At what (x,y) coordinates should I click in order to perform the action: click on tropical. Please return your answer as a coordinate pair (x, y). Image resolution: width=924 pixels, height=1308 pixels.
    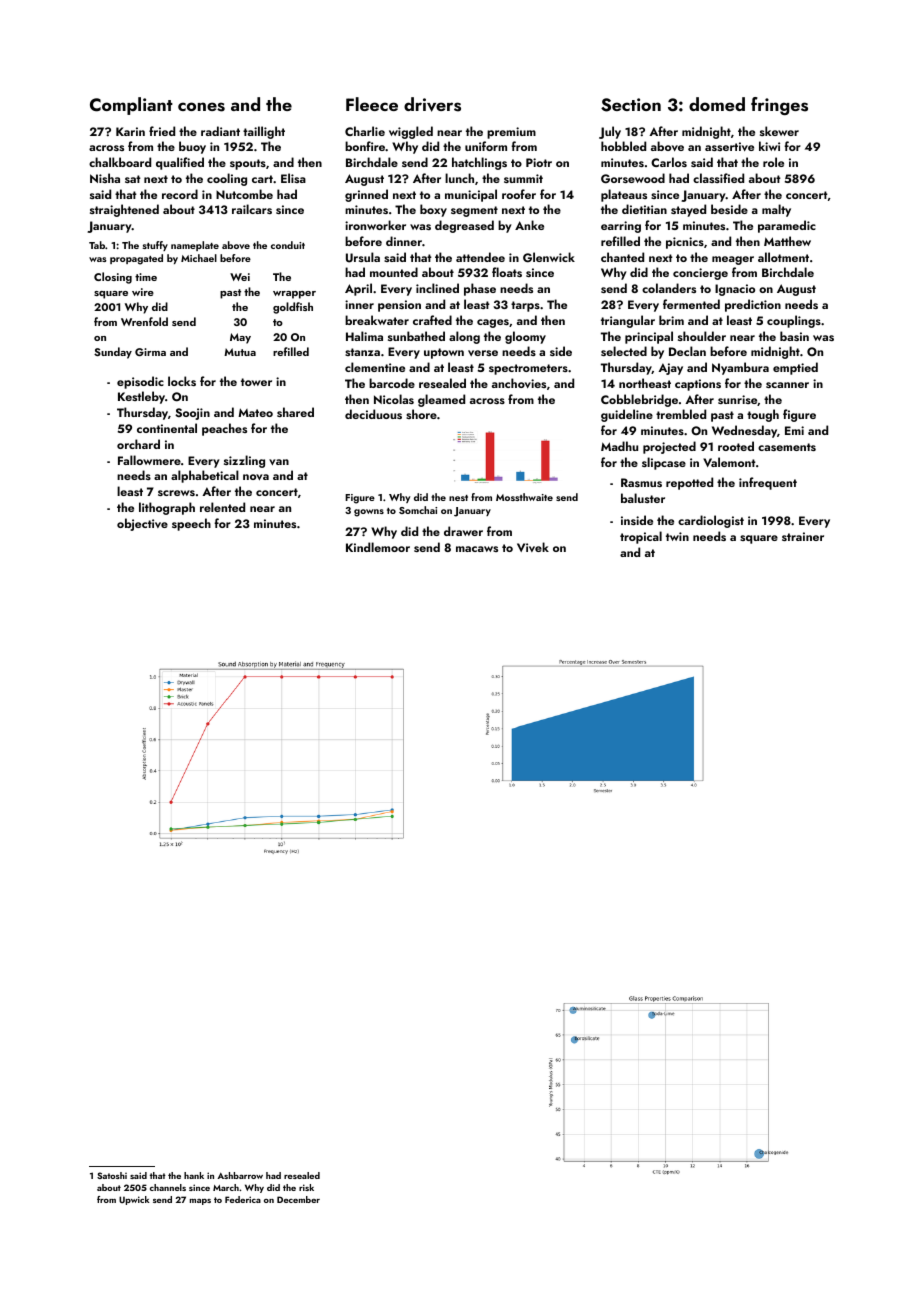
    Looking at the image, I should click on (641, 537).
